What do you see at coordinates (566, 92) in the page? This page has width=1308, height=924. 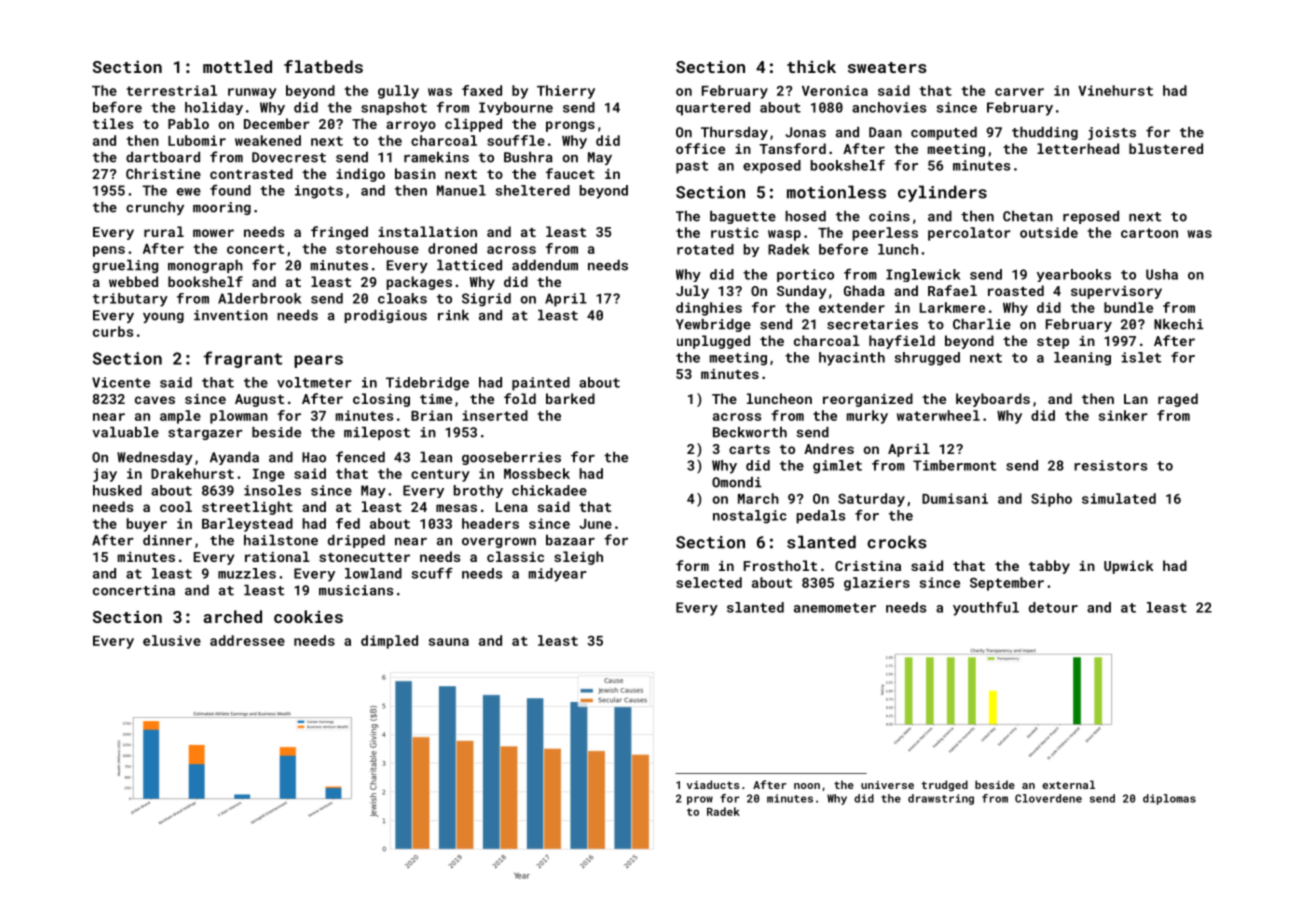 I see `Thierry` at bounding box center [566, 92].
